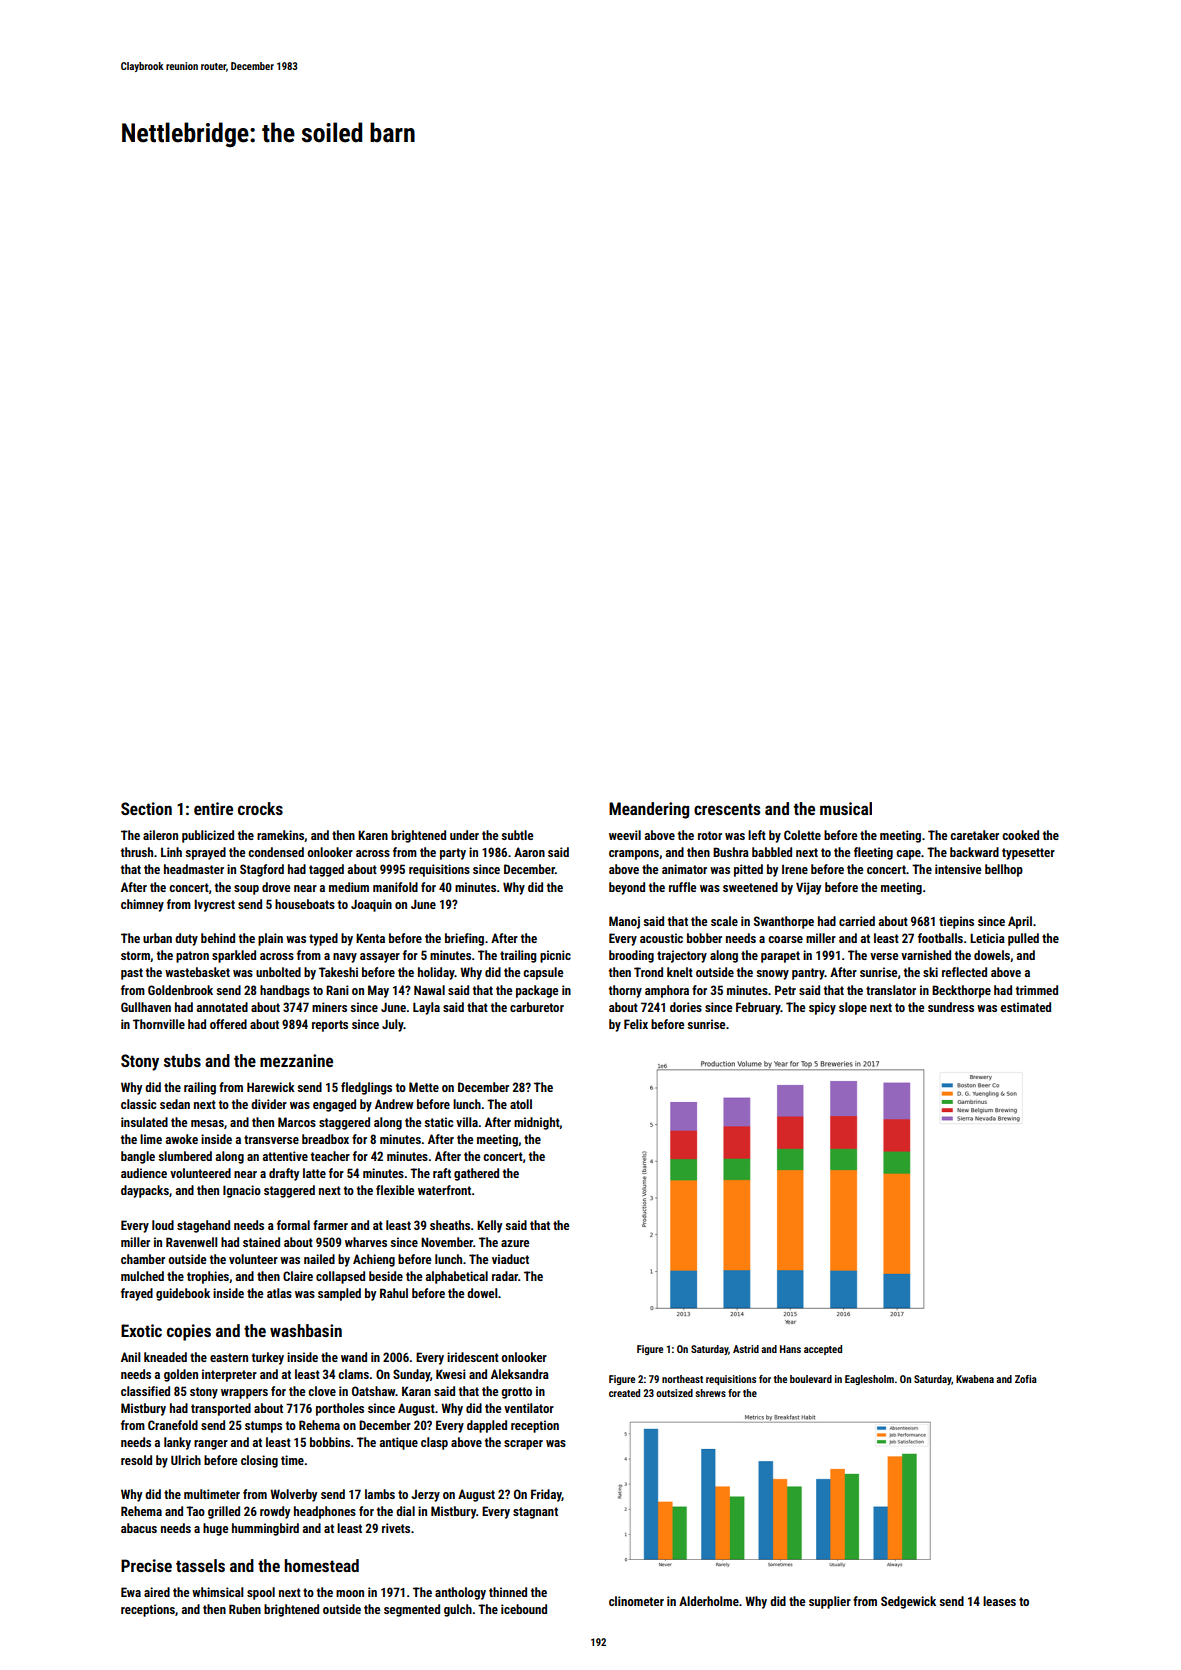 Image resolution: width=1181 pixels, height=1670 pixels. Describe the element at coordinates (537, 1123) in the screenshot. I see `midnight` at that location.
